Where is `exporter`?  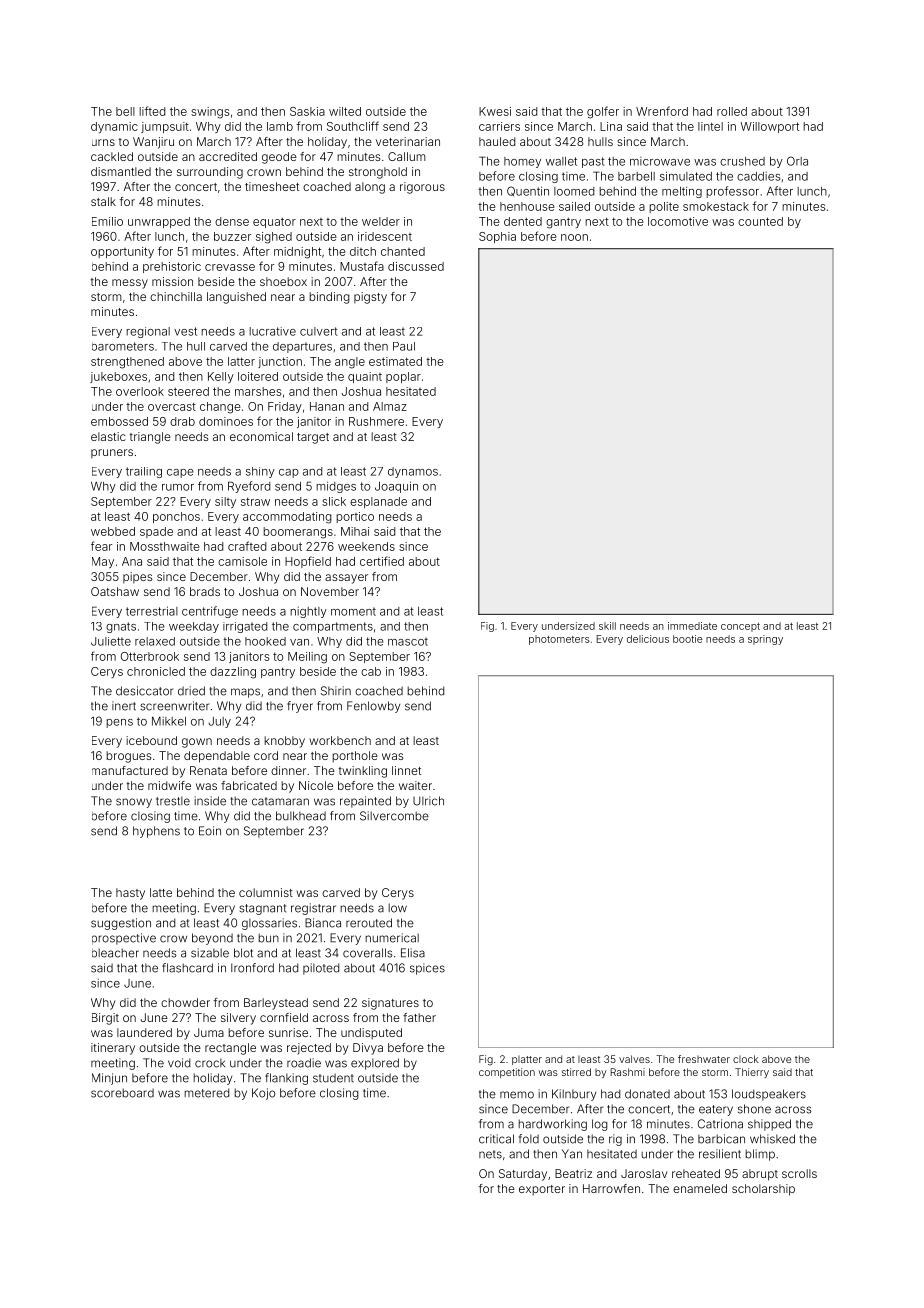 exporter is located at coordinates (542, 1190).
